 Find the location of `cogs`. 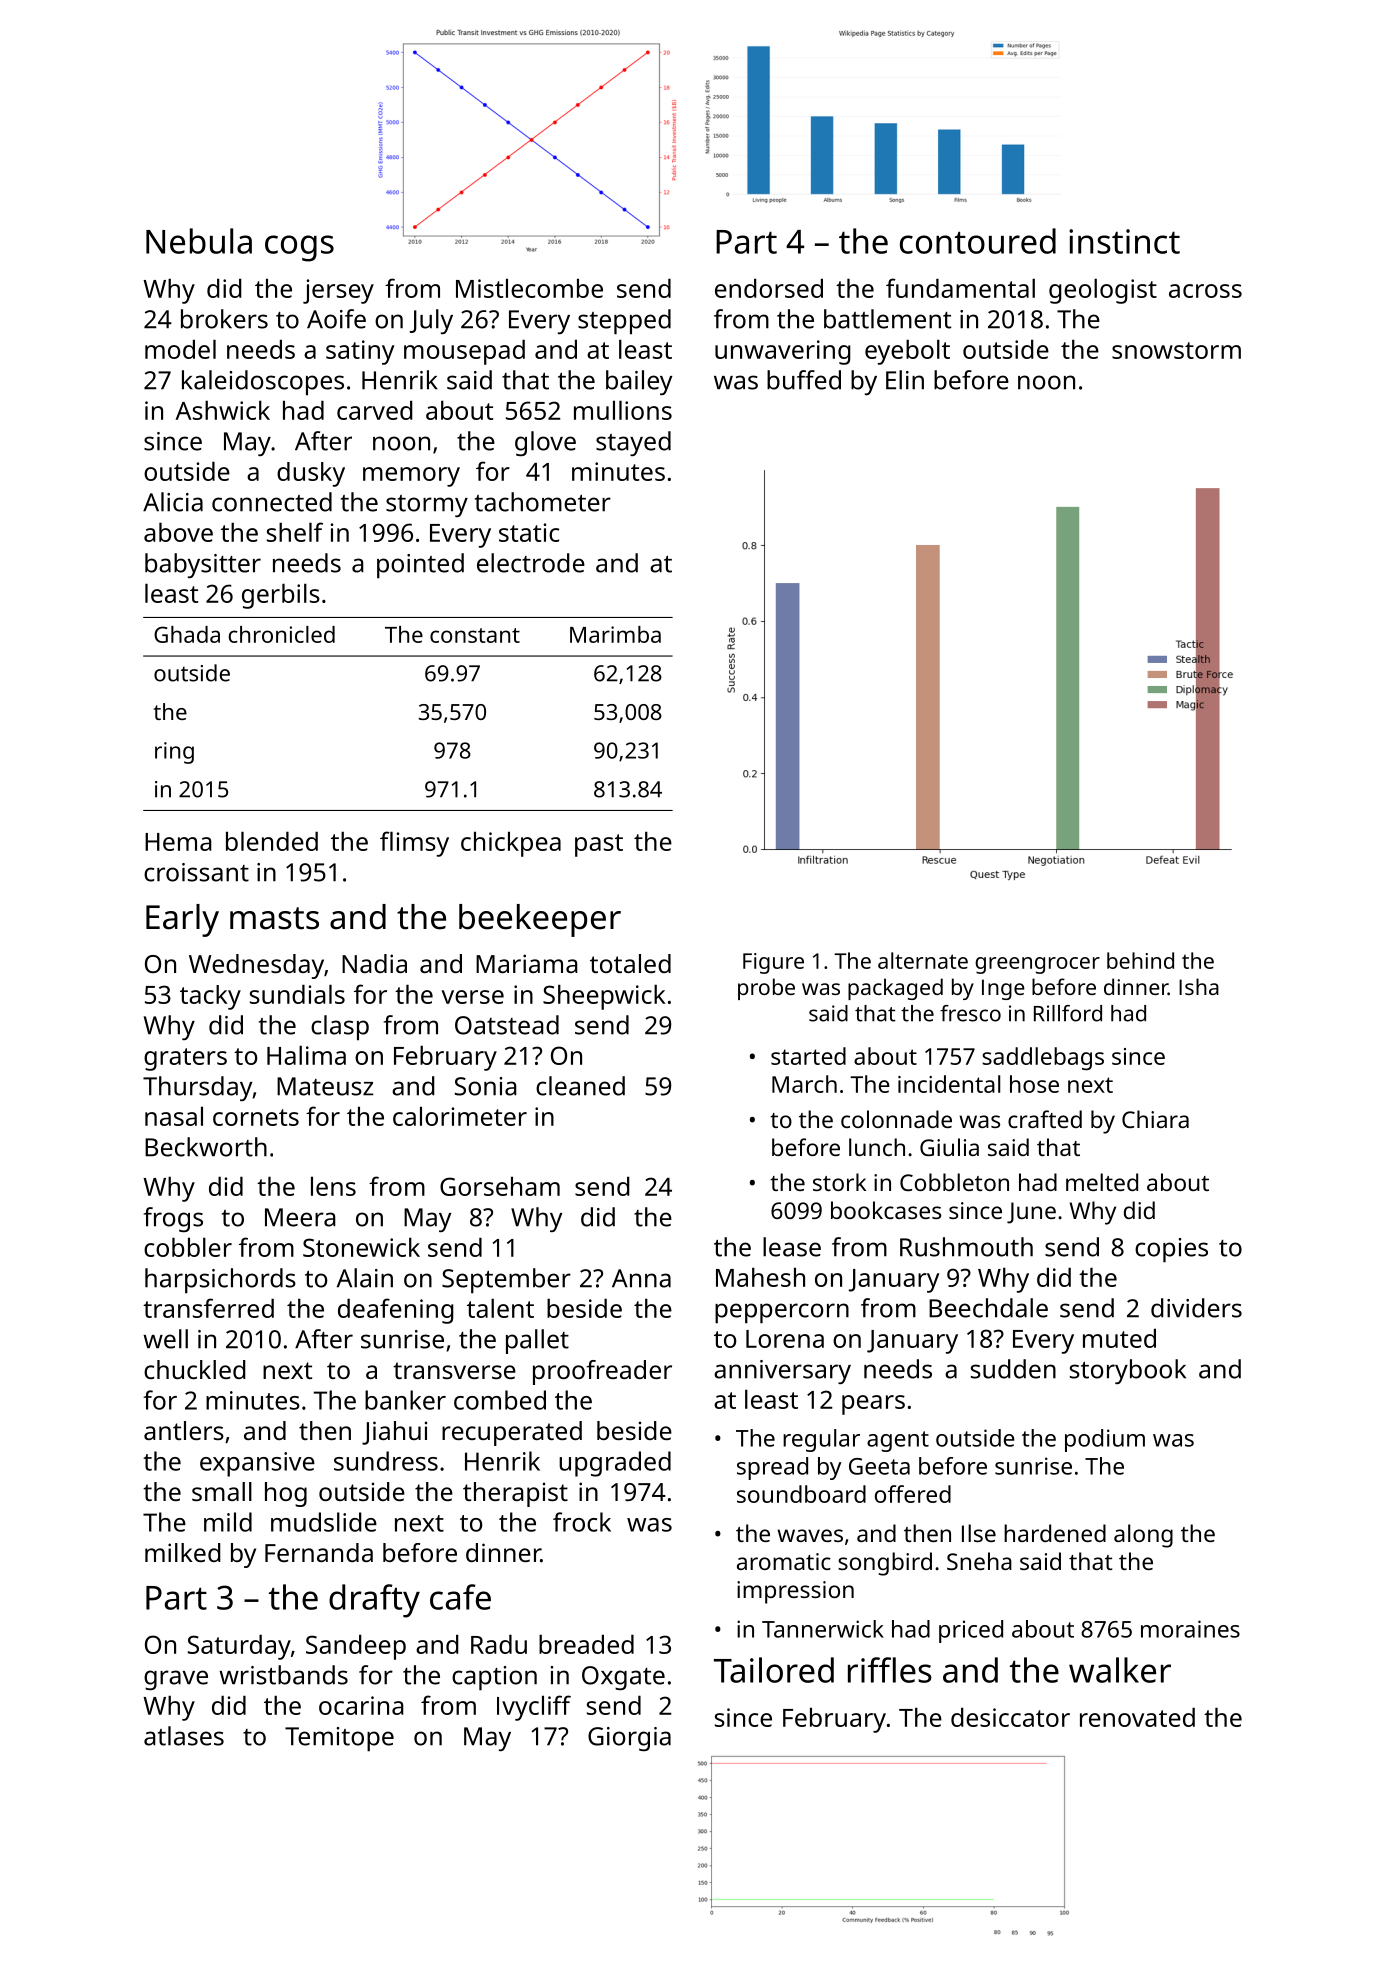

cogs is located at coordinates (299, 248).
